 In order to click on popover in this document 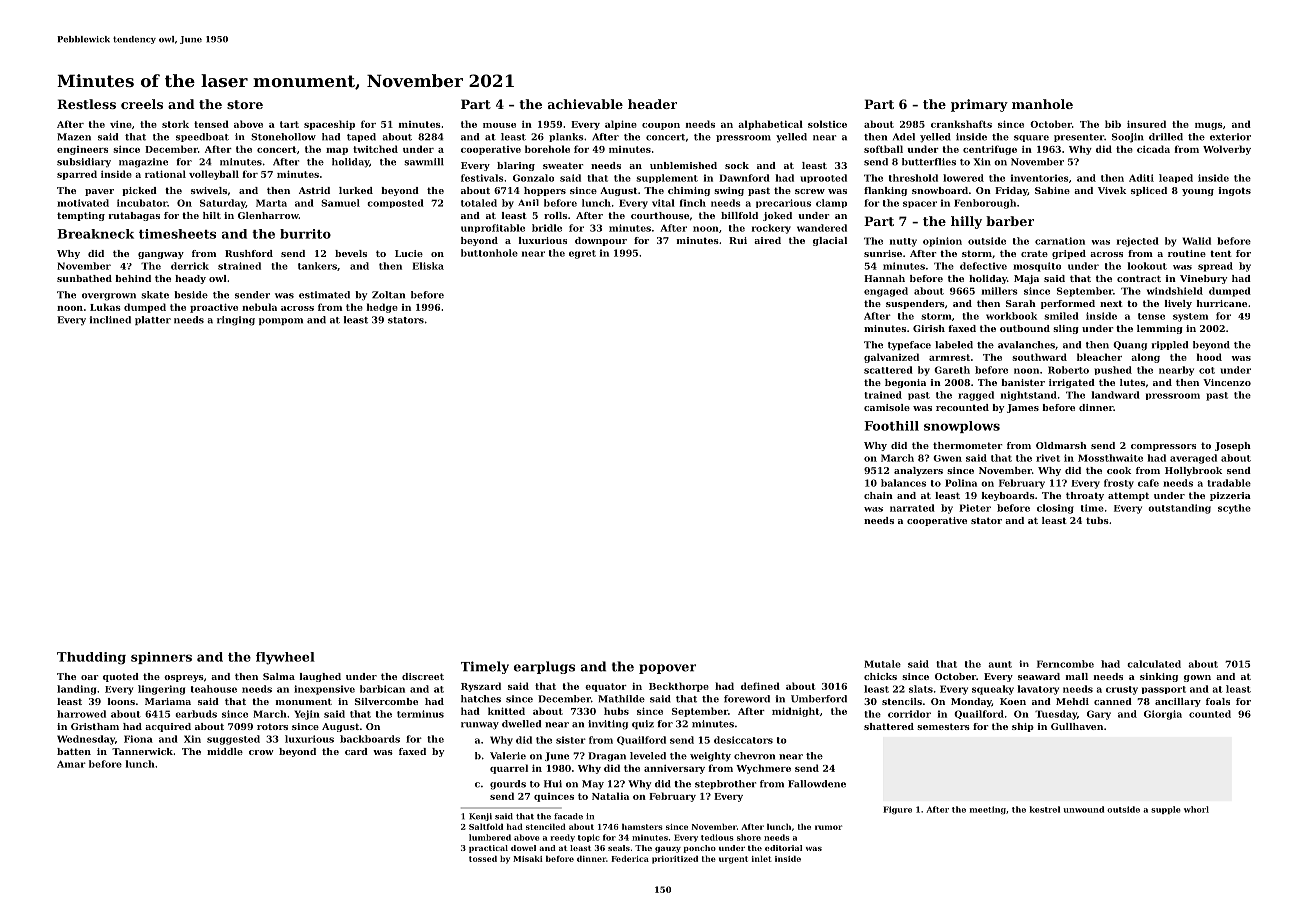, I will do `click(667, 669)`.
